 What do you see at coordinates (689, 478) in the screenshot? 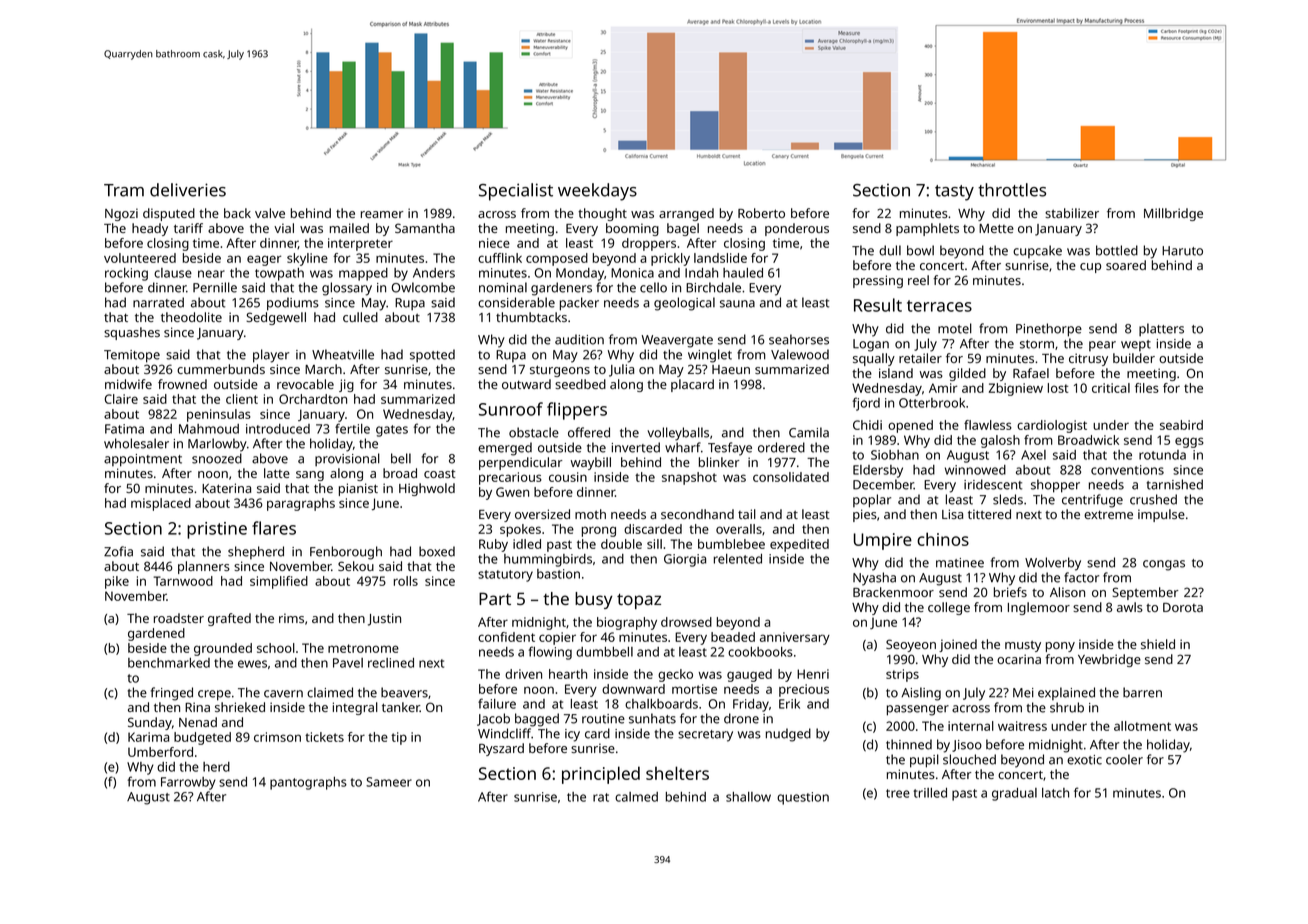
I see `snapshot` at bounding box center [689, 478].
